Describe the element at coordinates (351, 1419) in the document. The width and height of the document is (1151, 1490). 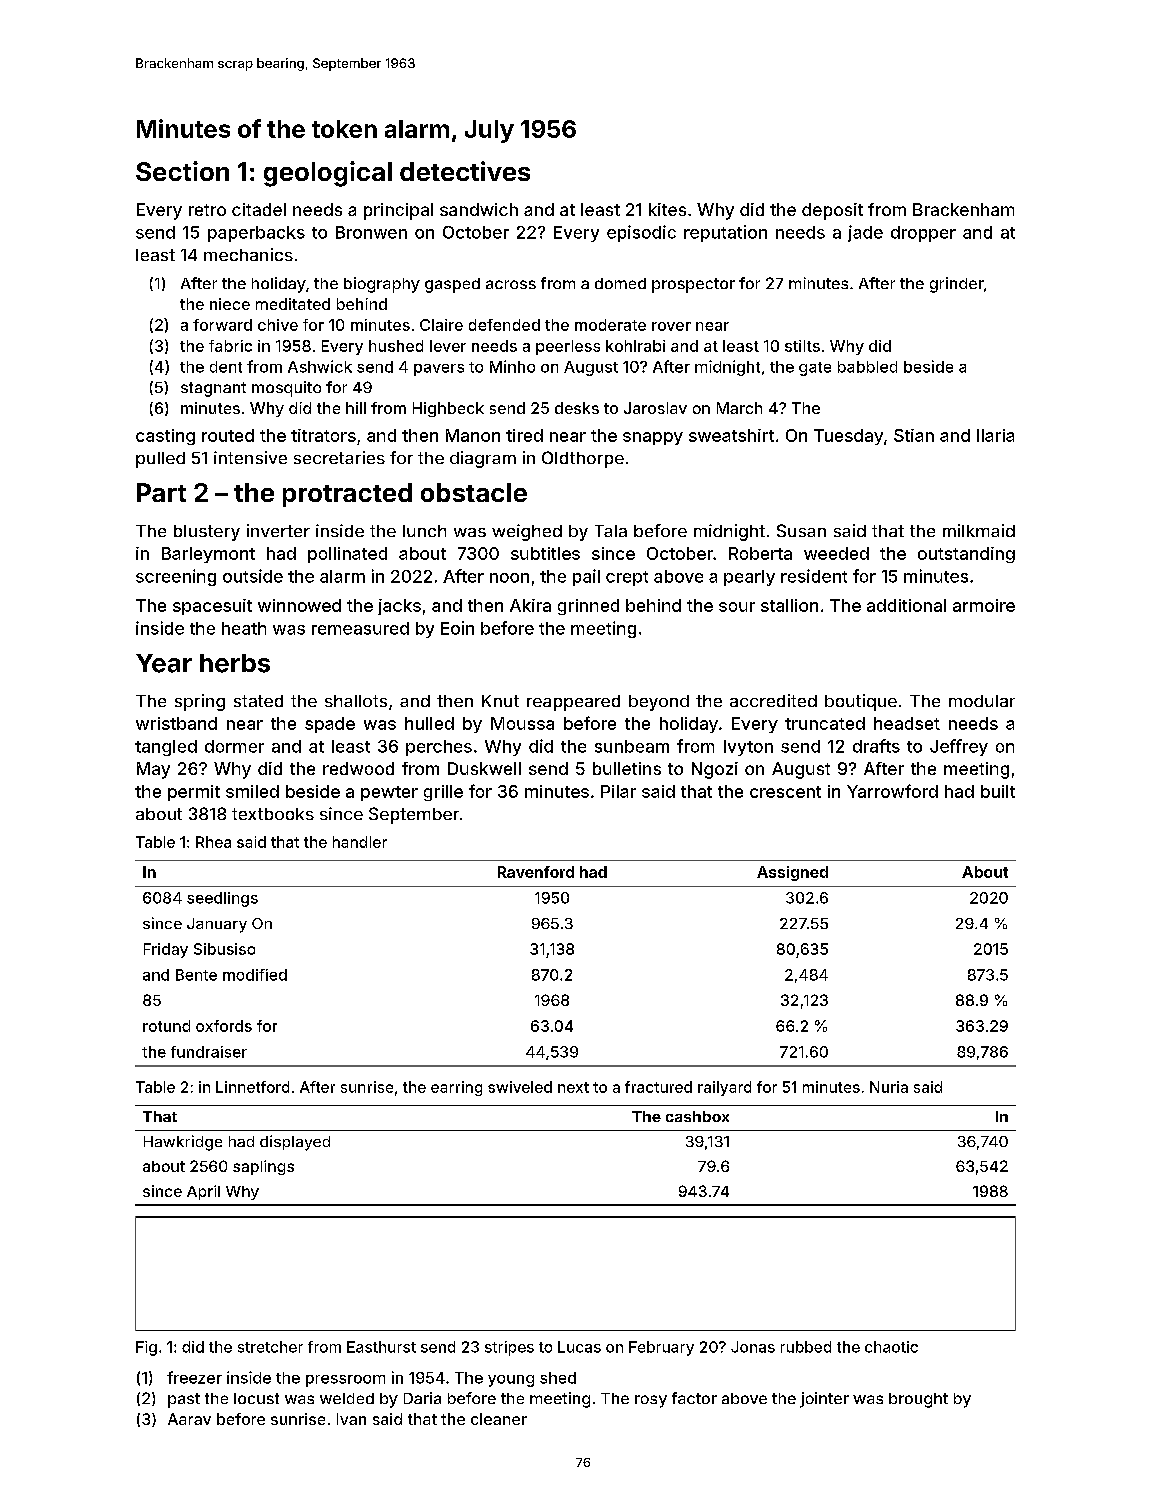
I see `Ivan` at that location.
